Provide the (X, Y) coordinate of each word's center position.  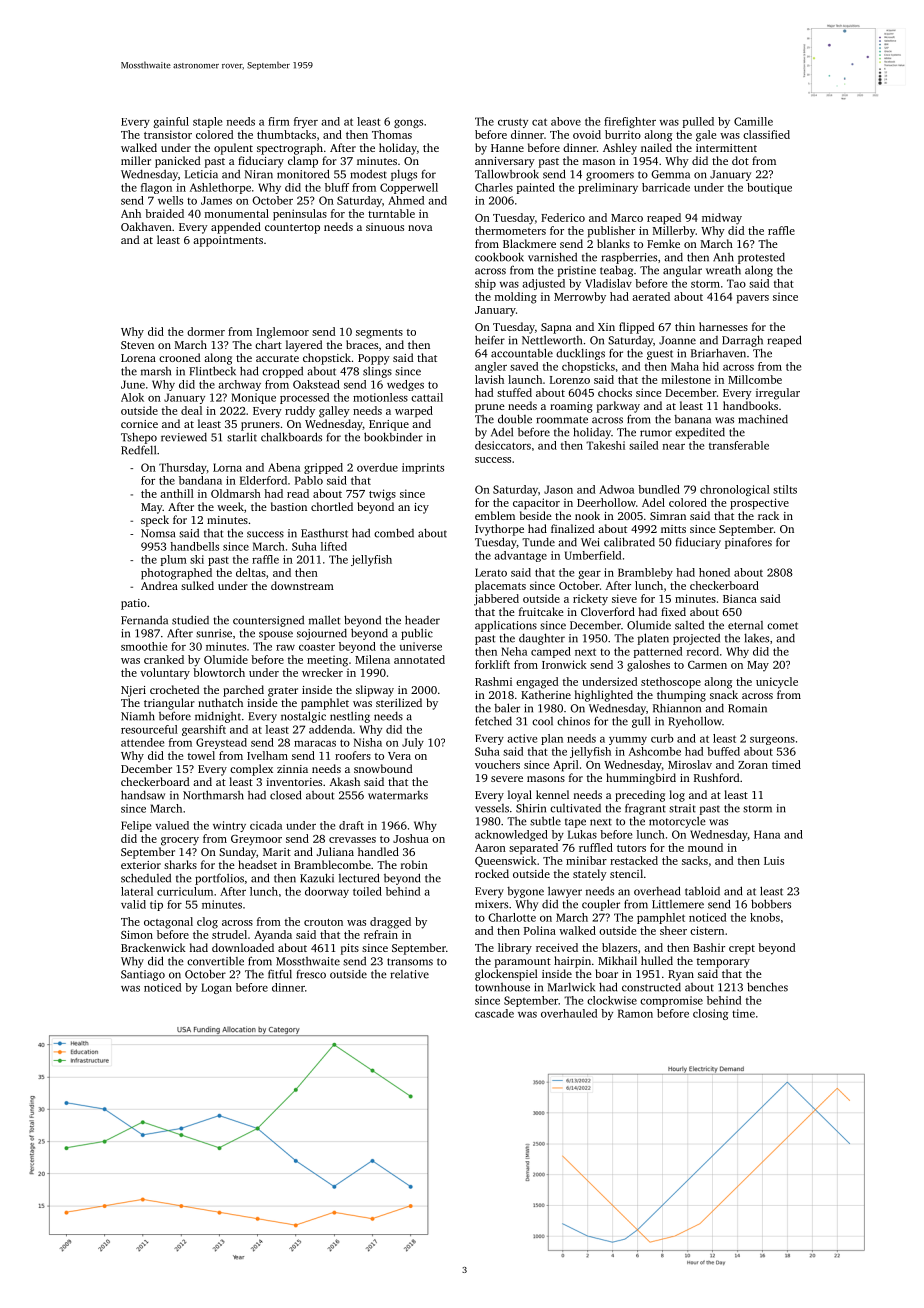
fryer (306, 122)
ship (485, 284)
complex (251, 770)
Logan (216, 988)
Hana (767, 834)
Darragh (742, 341)
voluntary (165, 674)
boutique (769, 188)
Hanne (507, 148)
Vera (399, 756)
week (230, 506)
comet (782, 626)
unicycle (777, 683)
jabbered (496, 600)
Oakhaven (146, 226)
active (522, 738)
